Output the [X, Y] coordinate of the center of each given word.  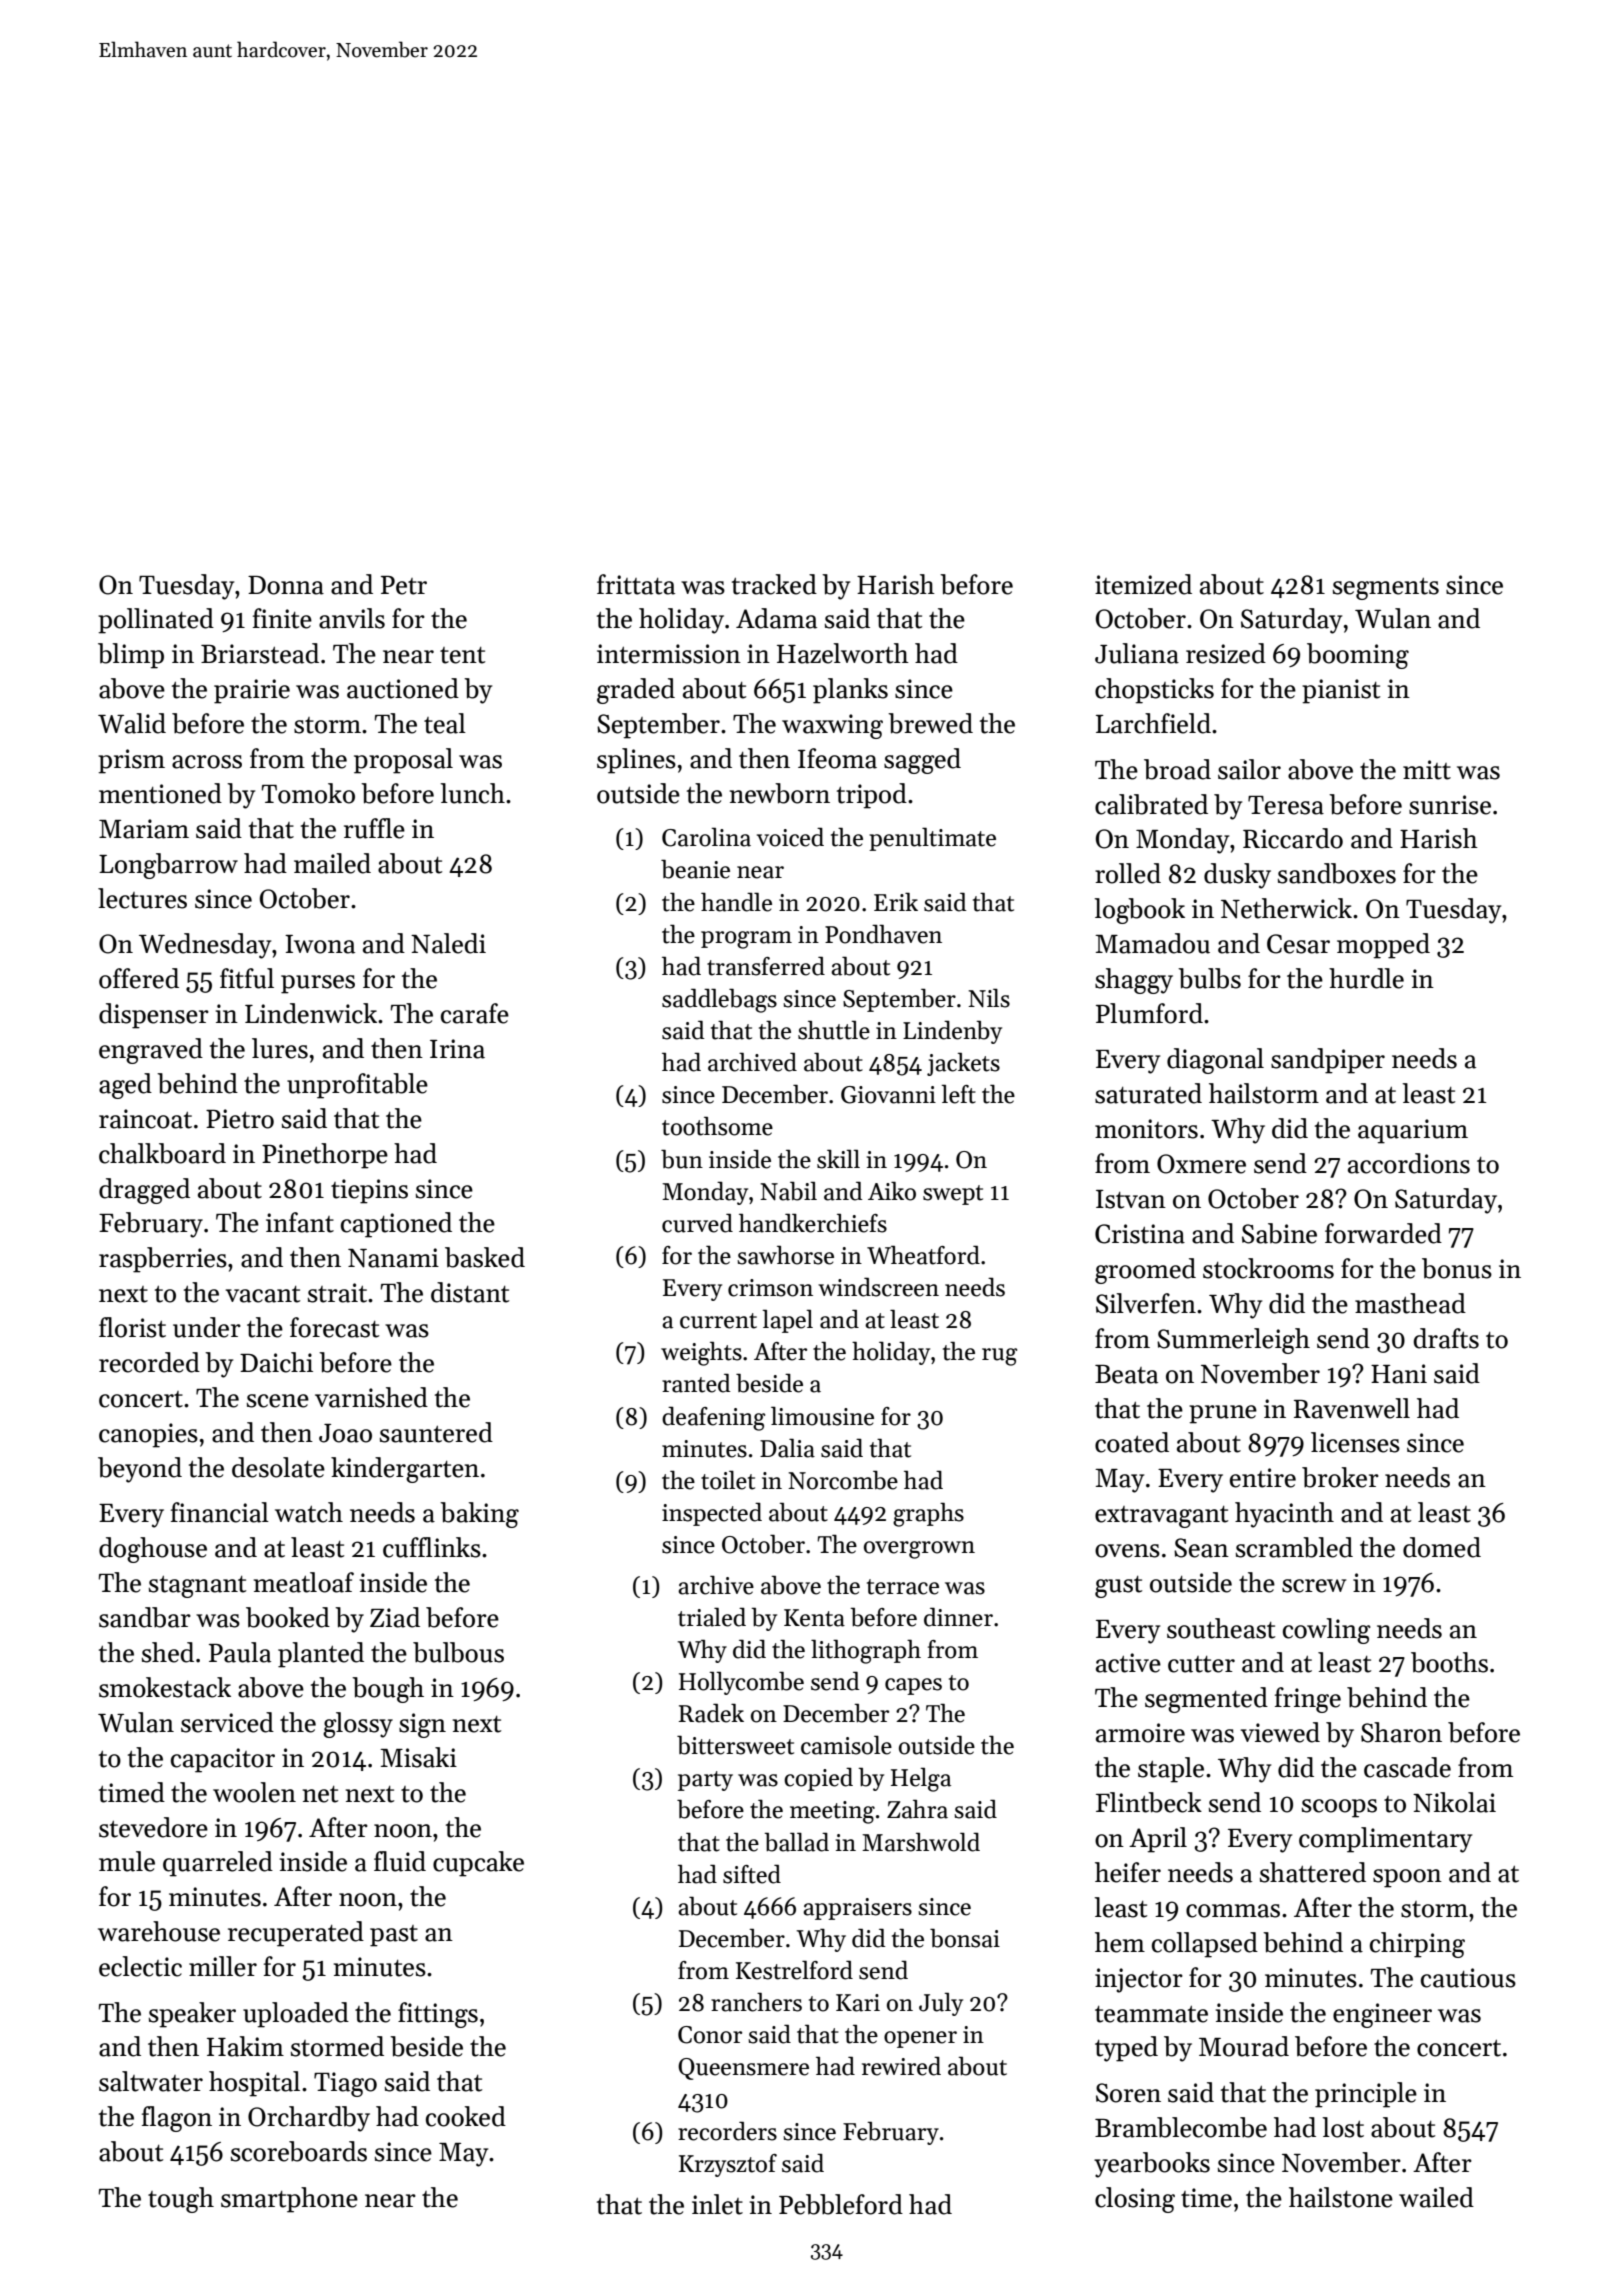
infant [300, 1222]
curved [697, 1223]
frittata [636, 584]
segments [1386, 589]
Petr [404, 585]
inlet [717, 2204]
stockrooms [1268, 1268]
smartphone [289, 2200]
